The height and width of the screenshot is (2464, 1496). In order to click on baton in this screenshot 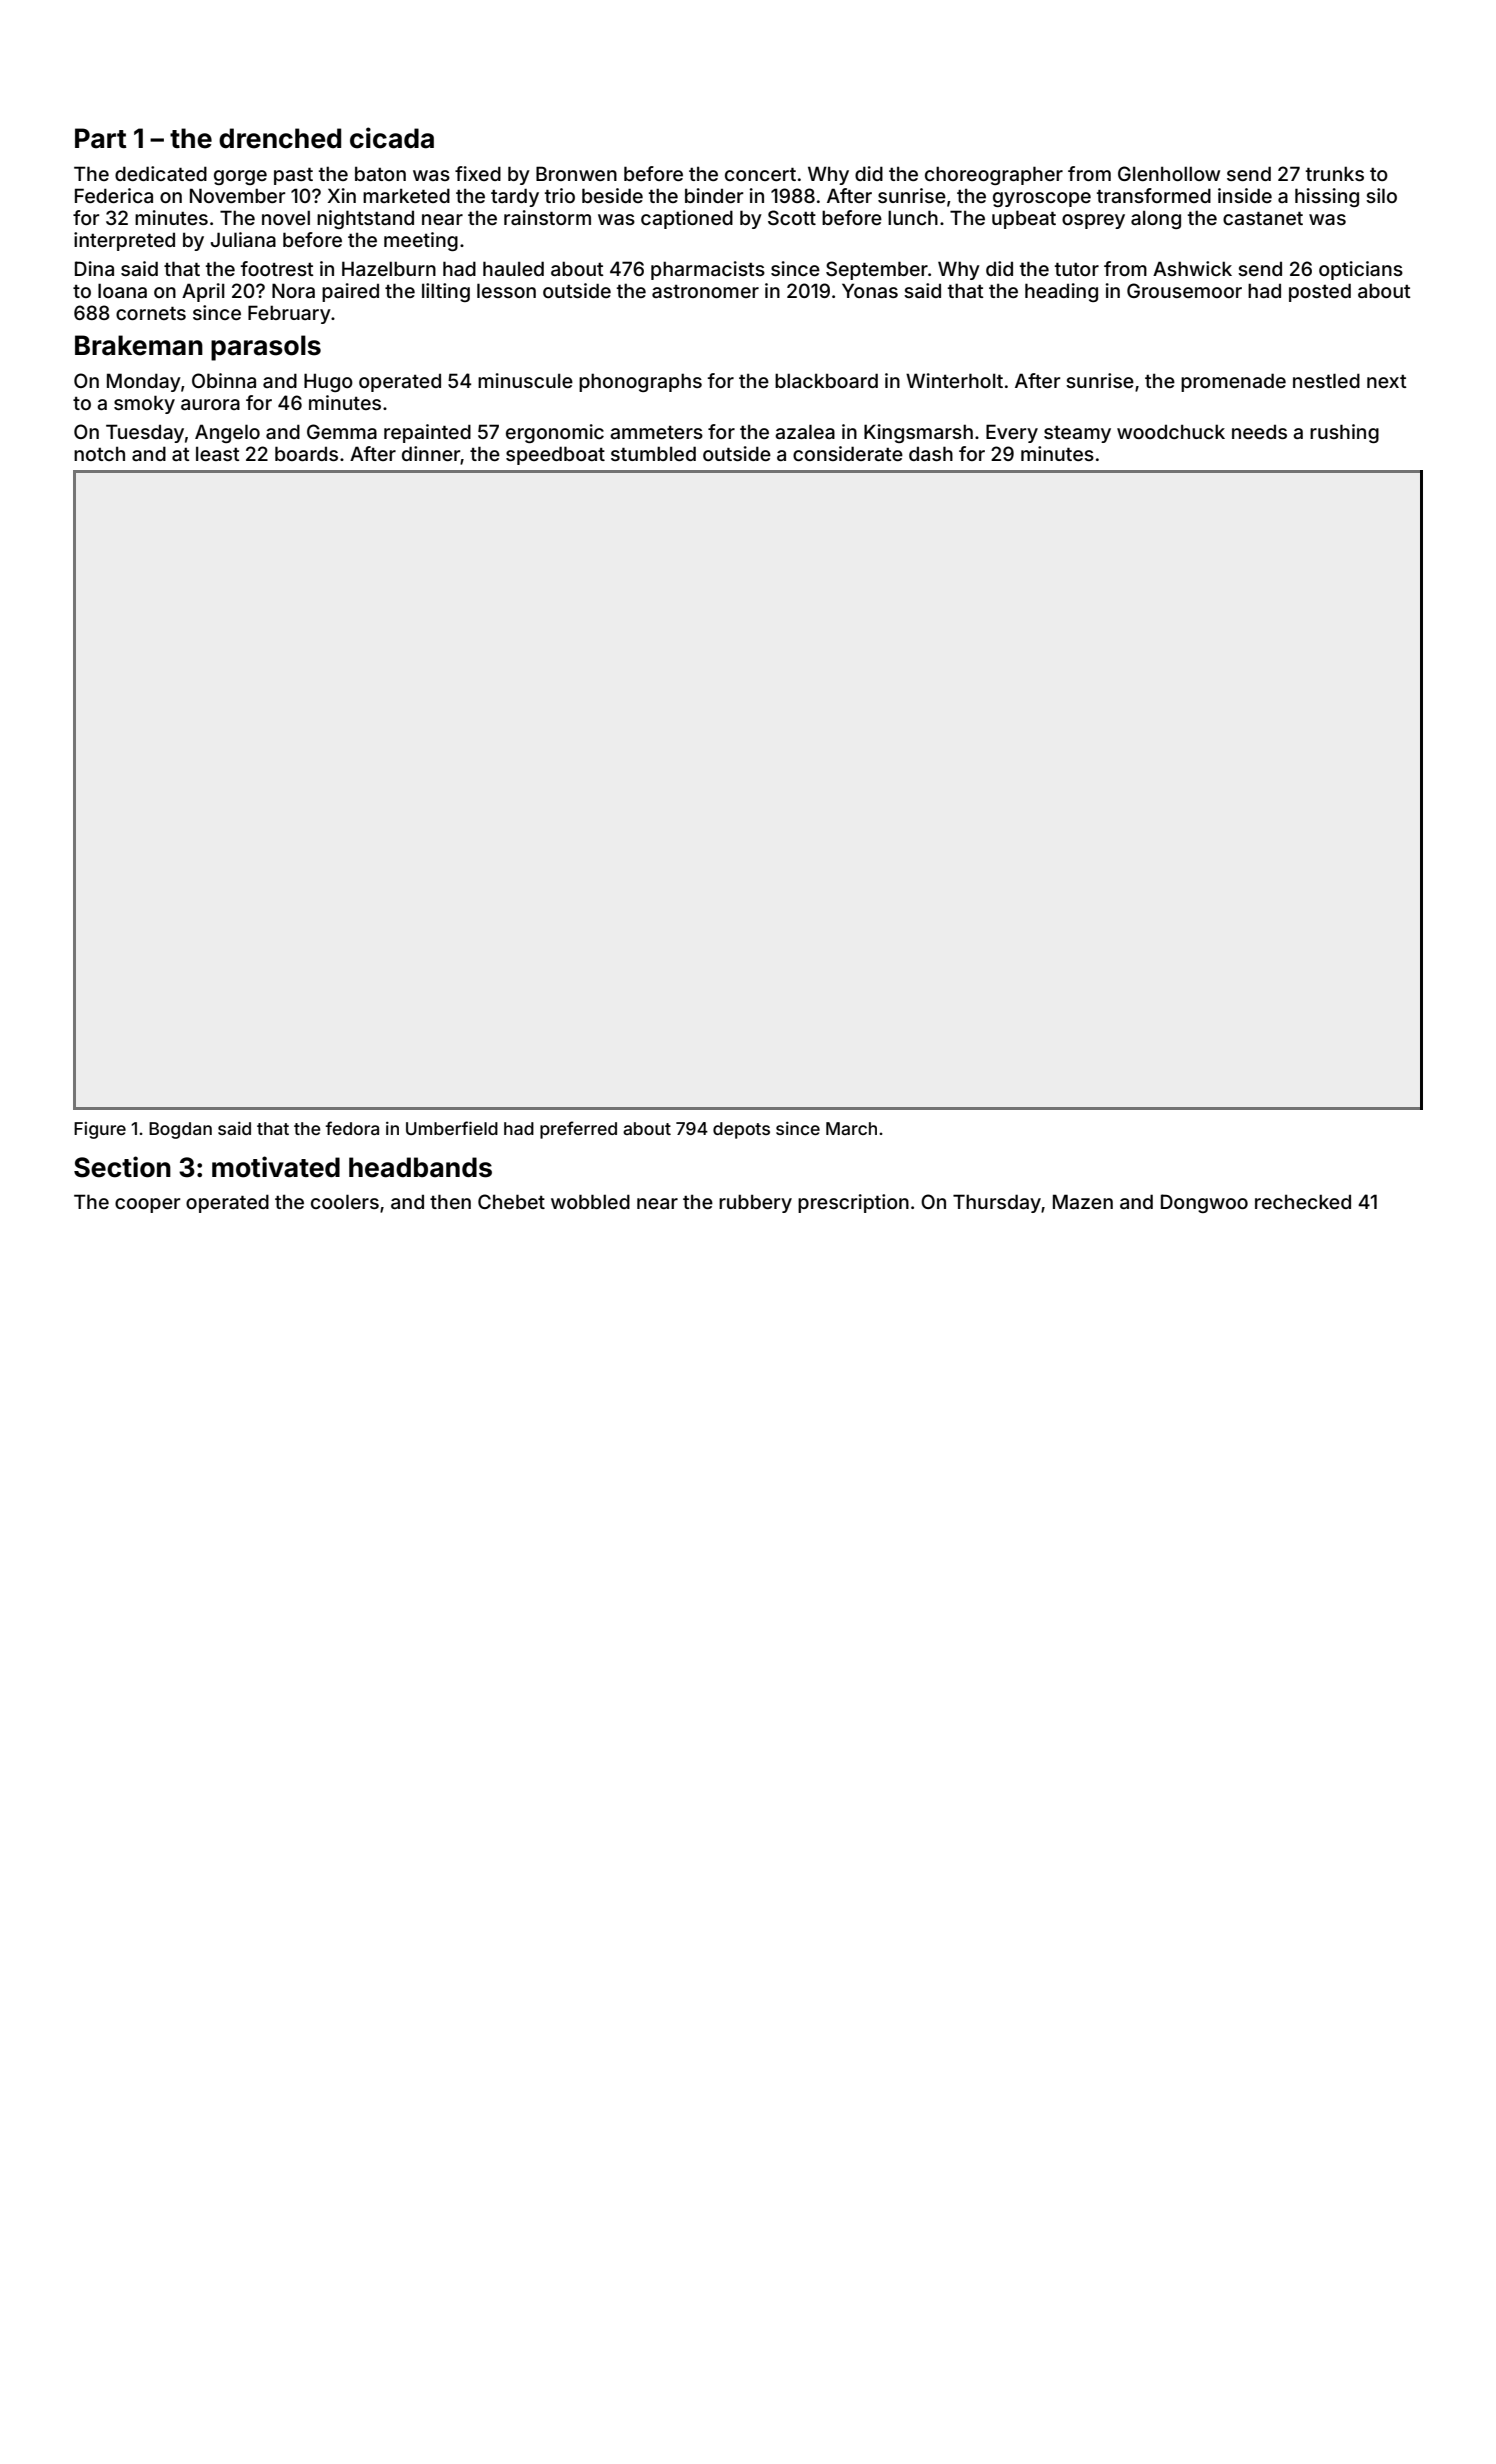, I will do `click(380, 173)`.
